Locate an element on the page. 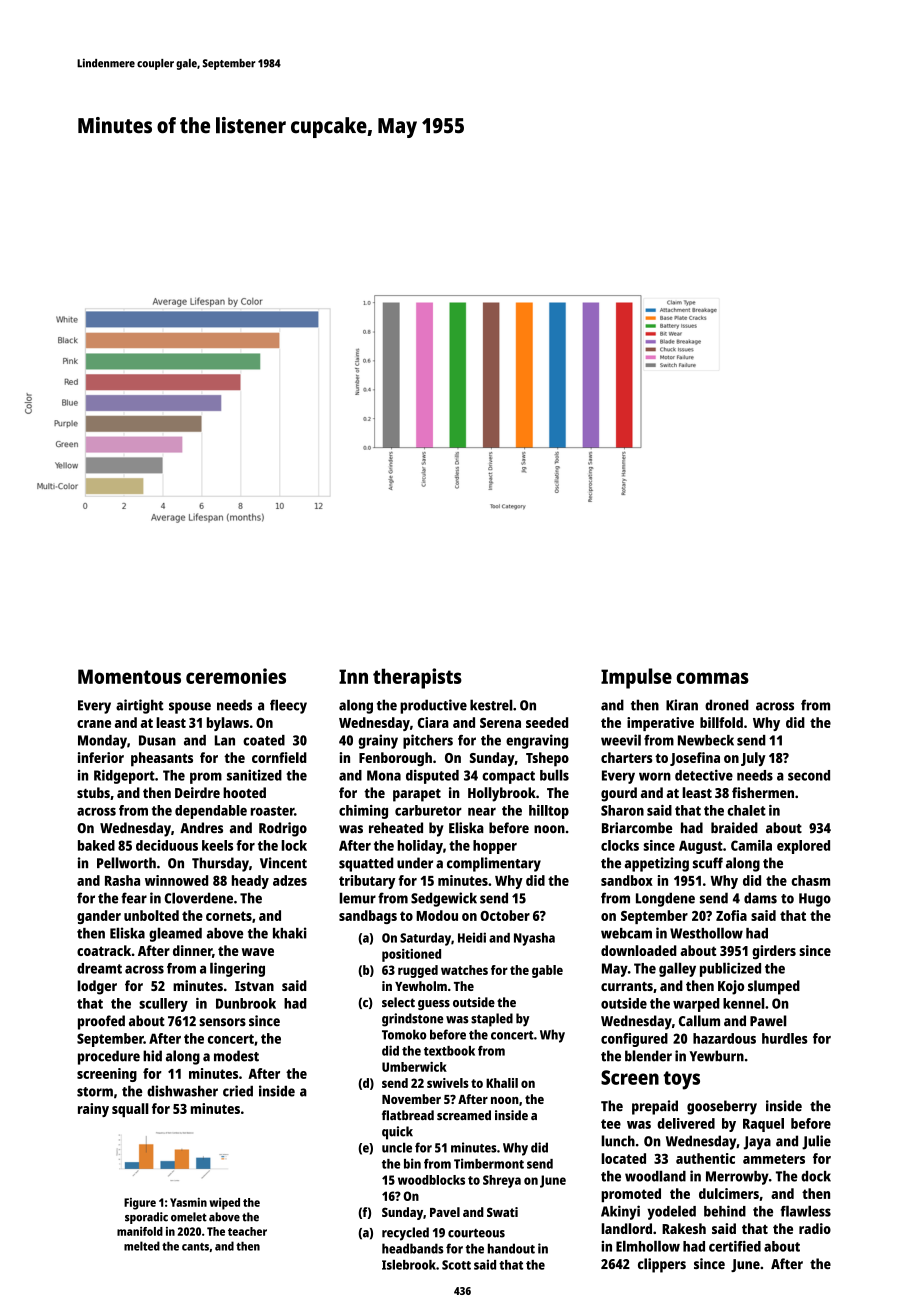  melted is located at coordinates (142, 1246).
